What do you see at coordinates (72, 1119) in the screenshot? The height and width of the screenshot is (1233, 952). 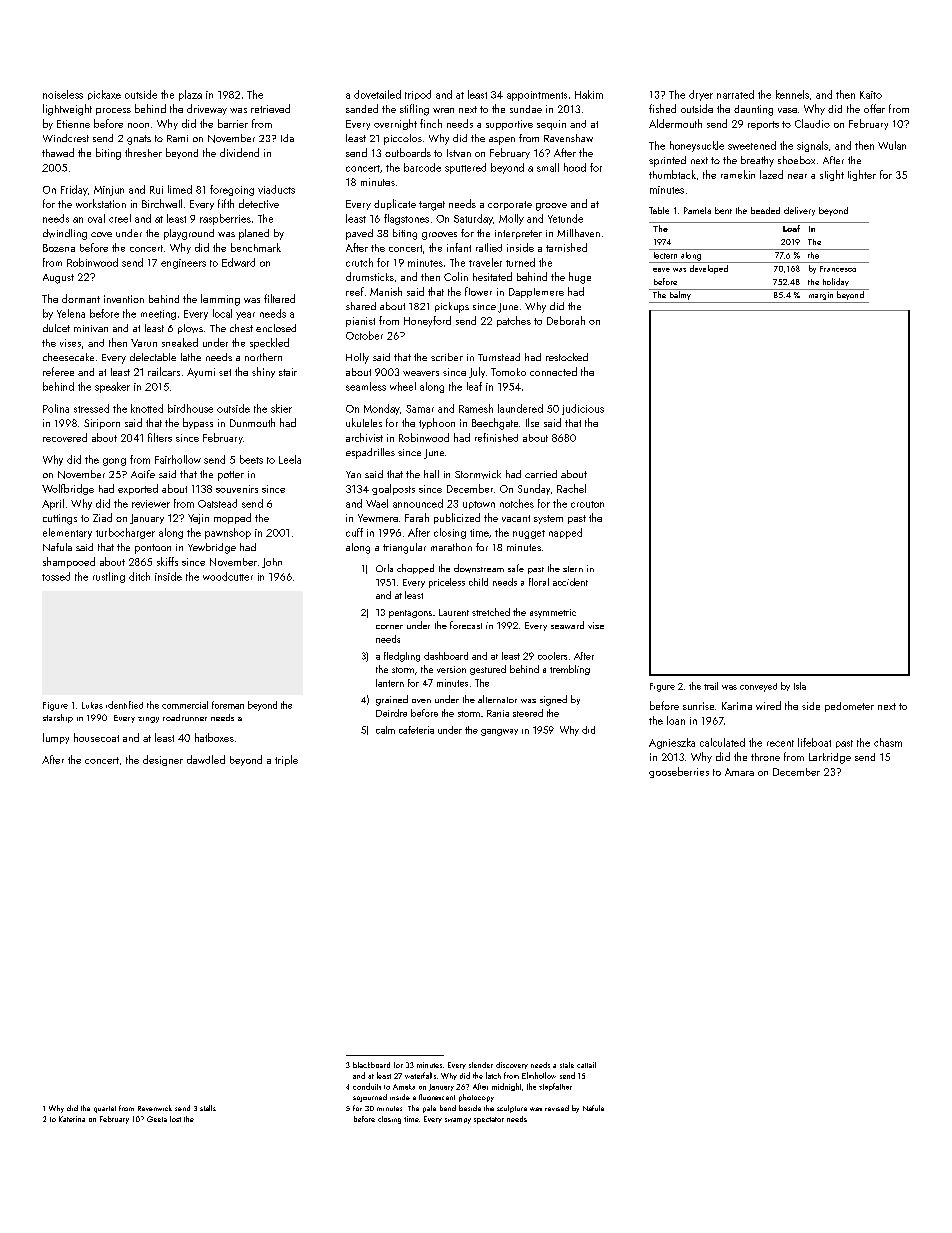 I see `Katerina` at bounding box center [72, 1119].
